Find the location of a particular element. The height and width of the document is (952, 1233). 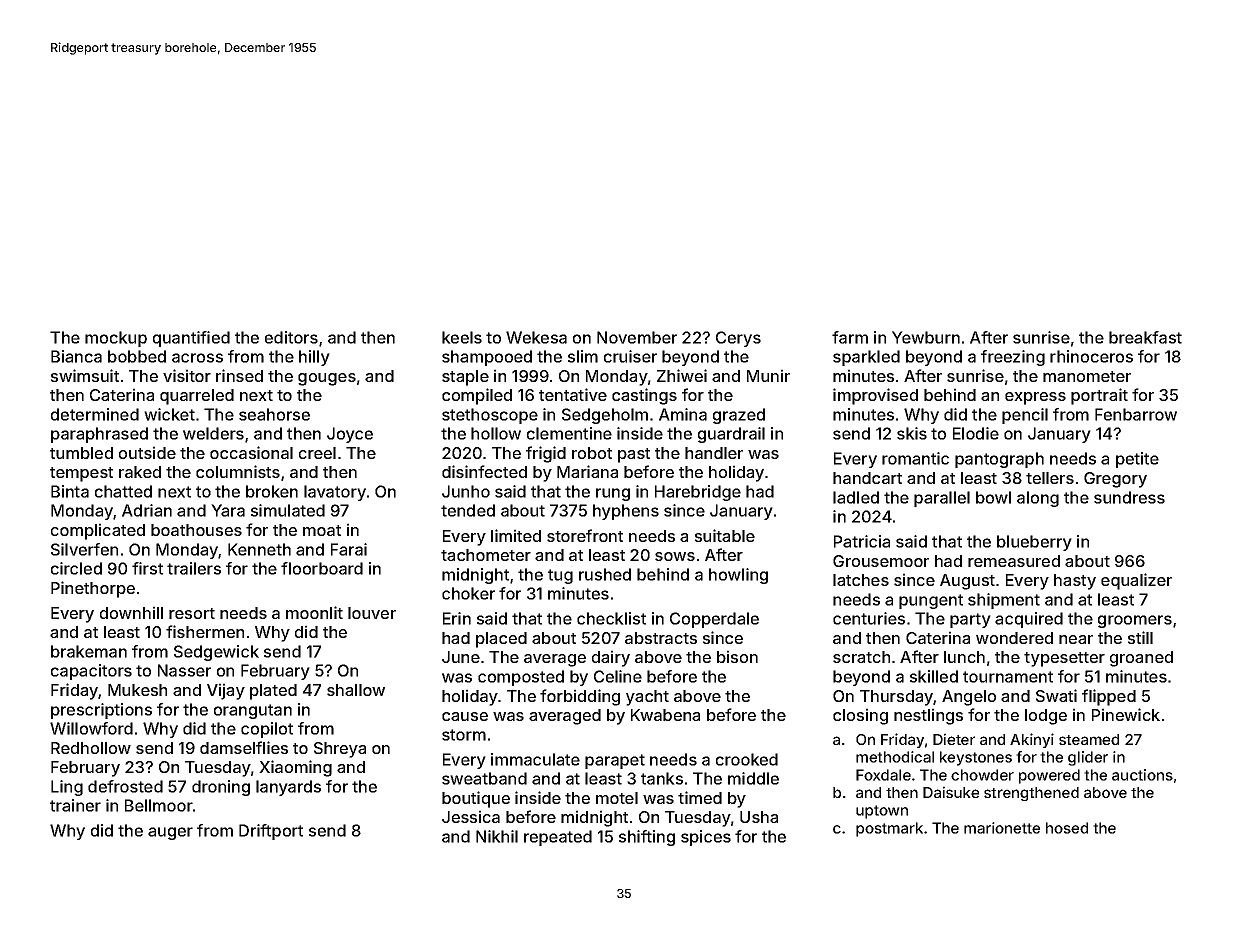

determined is located at coordinates (95, 414).
